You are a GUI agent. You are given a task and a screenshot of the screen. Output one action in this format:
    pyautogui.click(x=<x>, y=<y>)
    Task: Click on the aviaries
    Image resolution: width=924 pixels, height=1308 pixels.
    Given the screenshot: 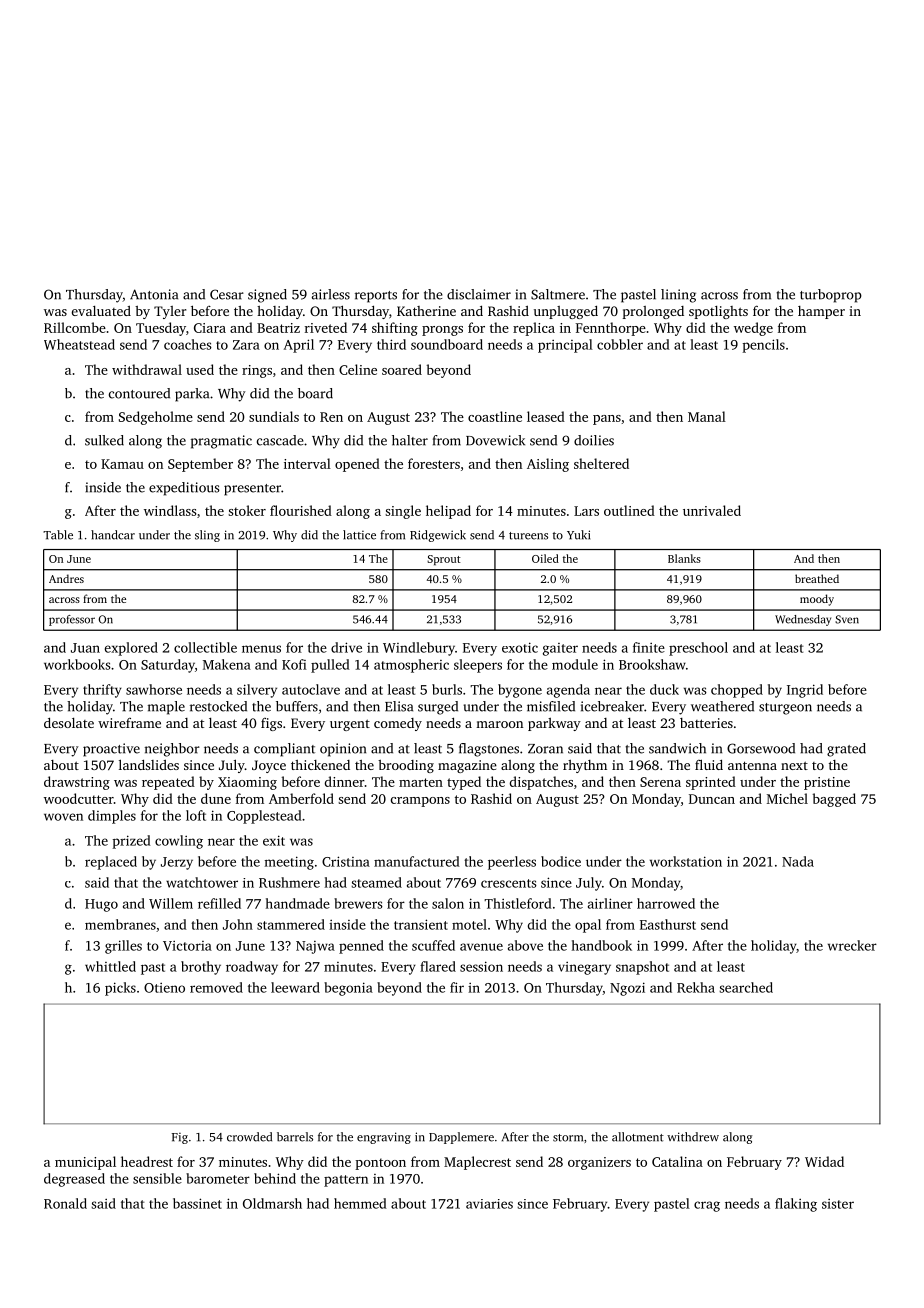 What is the action you would take?
    pyautogui.click(x=489, y=1204)
